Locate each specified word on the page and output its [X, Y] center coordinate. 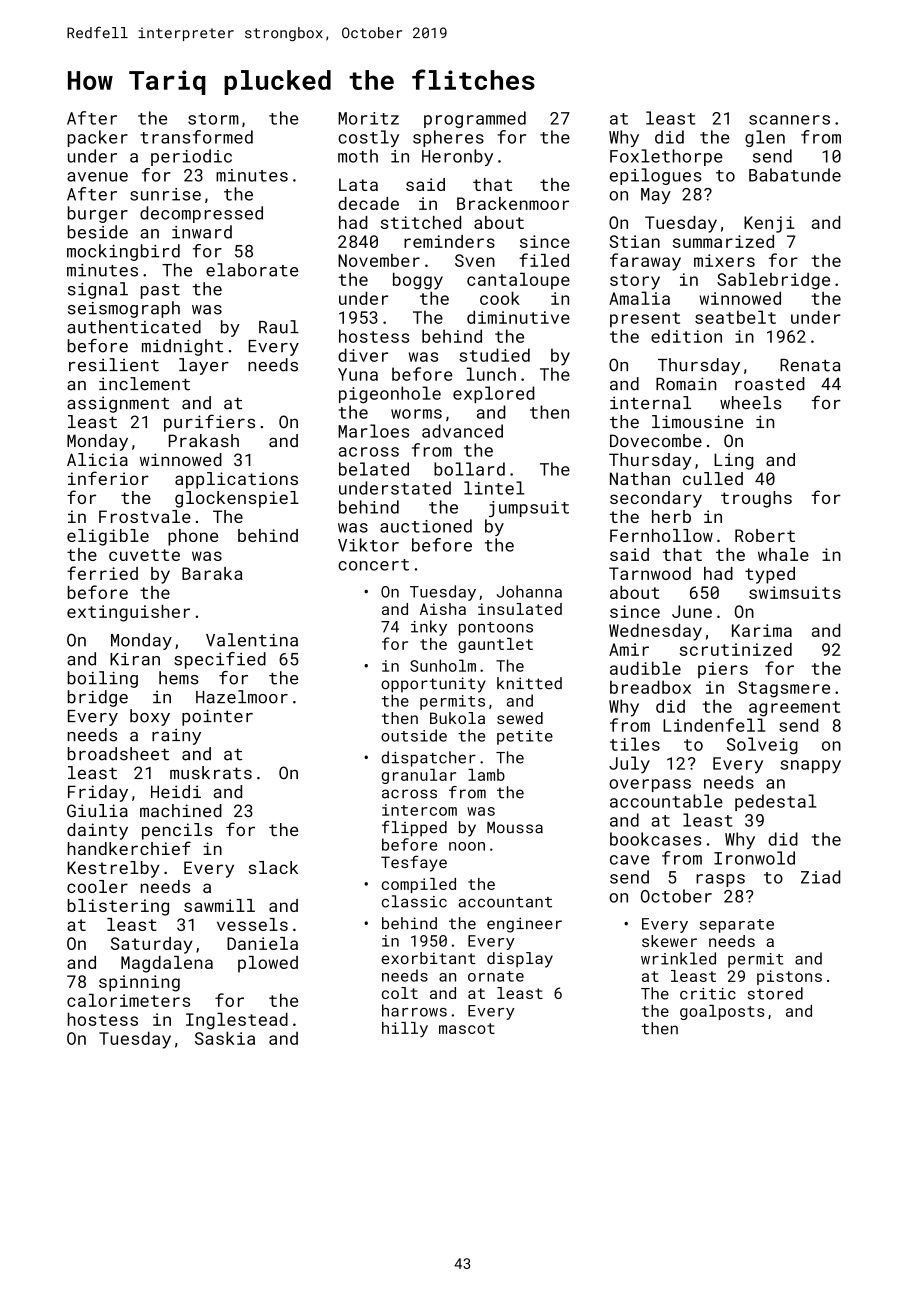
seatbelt [735, 317]
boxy [150, 717]
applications [236, 480]
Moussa [515, 827]
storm [213, 119]
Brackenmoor [513, 203]
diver [363, 355]
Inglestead [237, 1021]
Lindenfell [714, 725]
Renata [810, 365]
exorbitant [428, 958]
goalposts [722, 1012]
